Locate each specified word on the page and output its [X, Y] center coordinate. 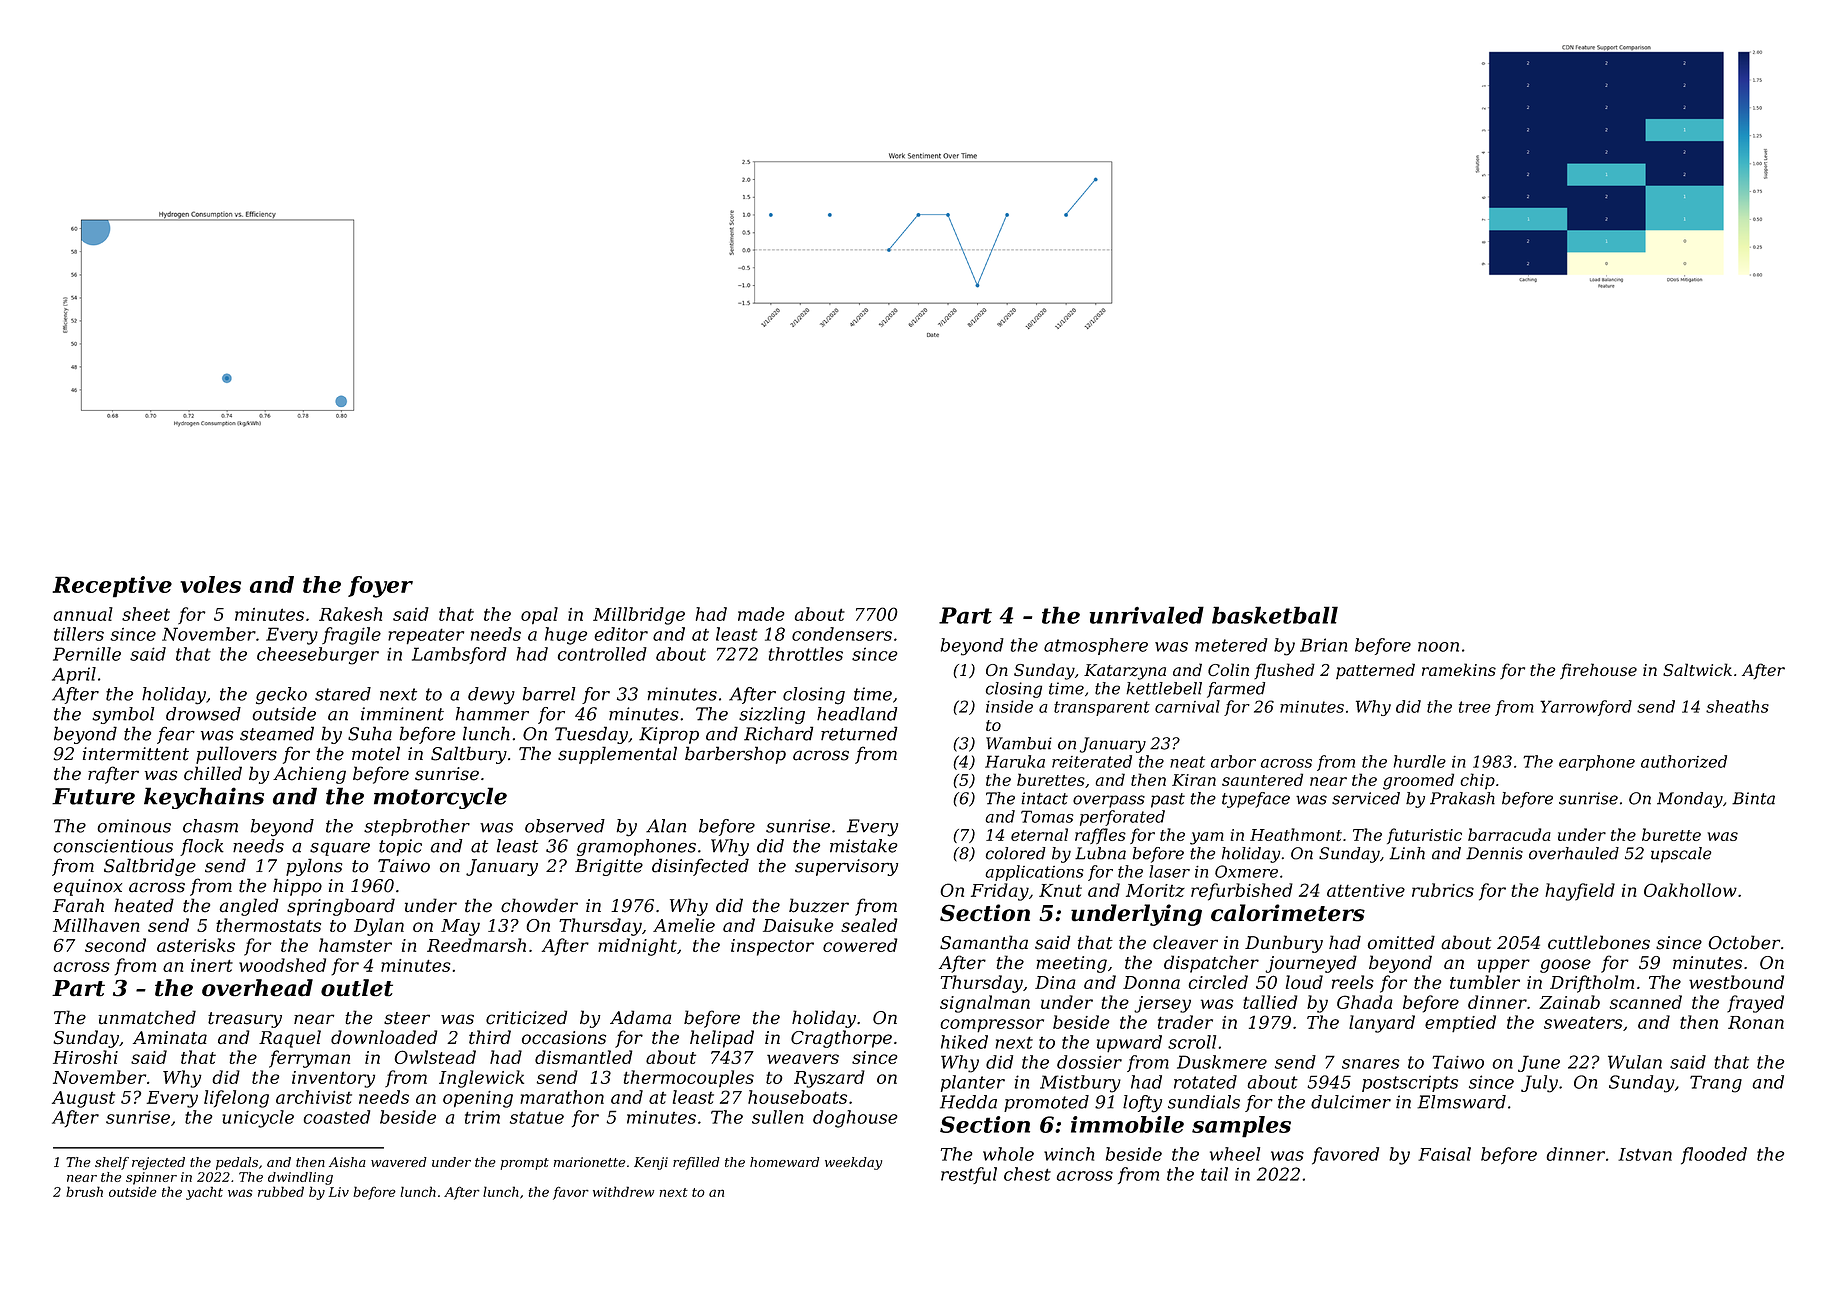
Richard [778, 733]
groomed [1418, 781]
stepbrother [417, 827]
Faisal [1444, 1154]
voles [210, 584]
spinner [151, 1178]
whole [1008, 1154]
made [761, 614]
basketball [1275, 615]
